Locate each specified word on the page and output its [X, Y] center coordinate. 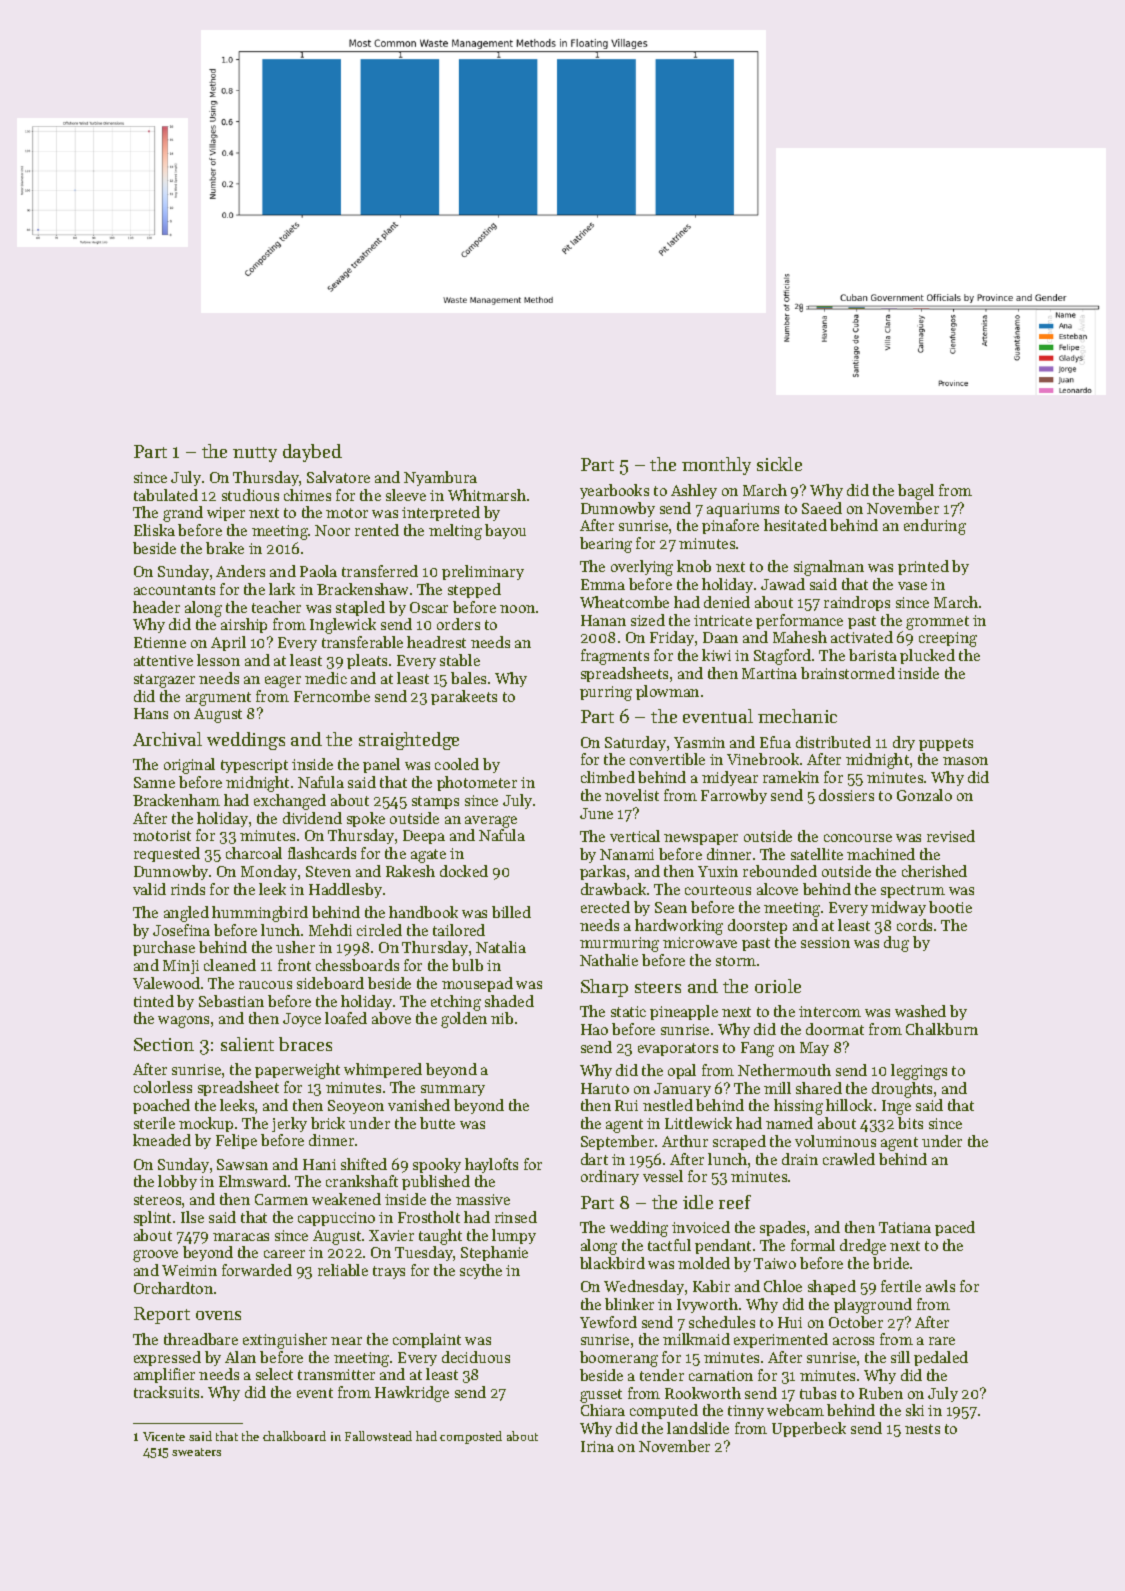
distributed [833, 742]
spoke [366, 819]
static [628, 1011]
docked [464, 871]
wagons [183, 1022]
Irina [597, 1446]
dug [896, 944]
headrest [436, 642]
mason [965, 761]
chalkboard [294, 1436]
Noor [332, 530]
